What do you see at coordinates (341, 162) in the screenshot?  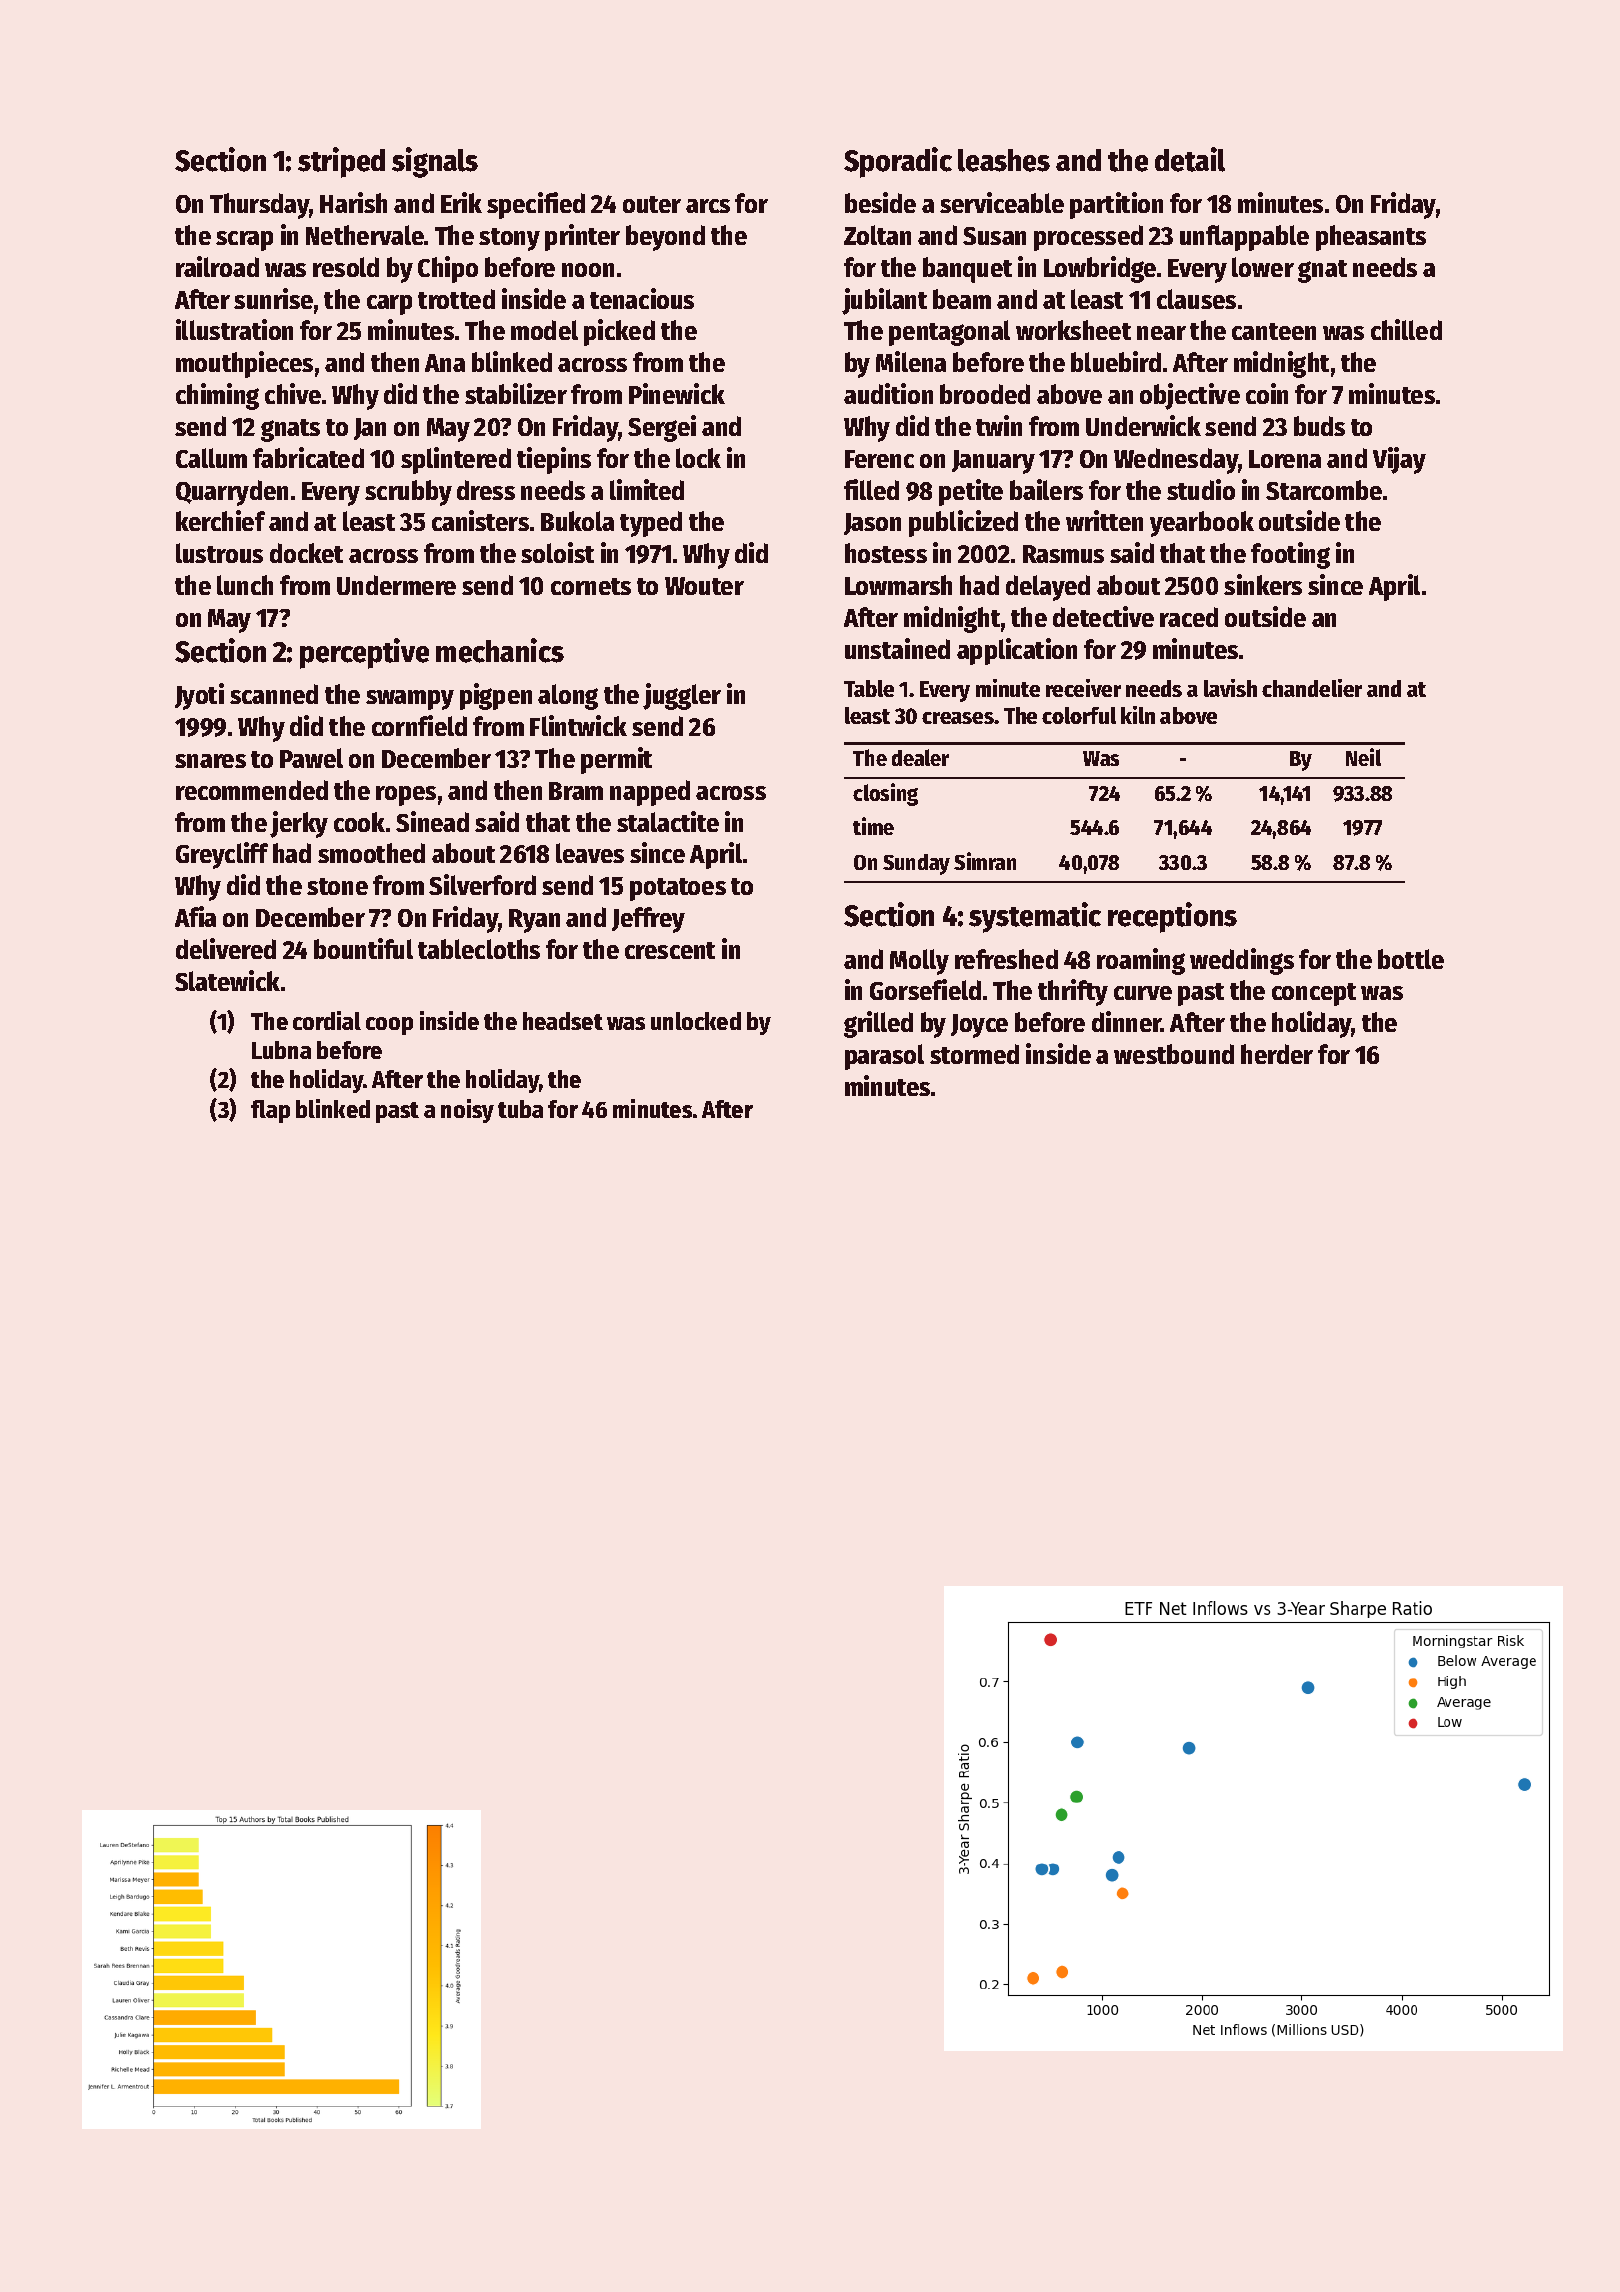 I see `striped` at bounding box center [341, 162].
